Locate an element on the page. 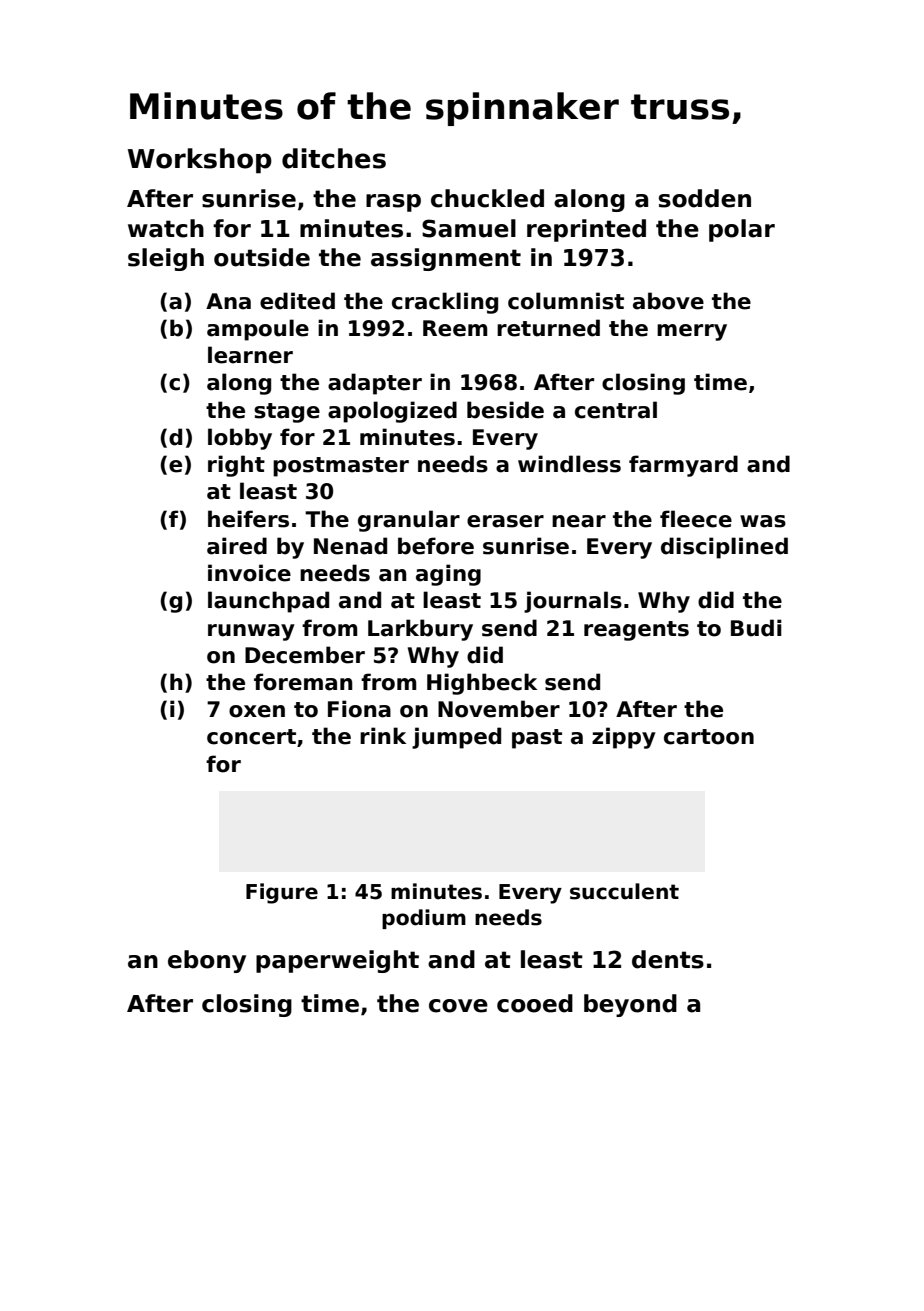  cove is located at coordinates (458, 1006).
